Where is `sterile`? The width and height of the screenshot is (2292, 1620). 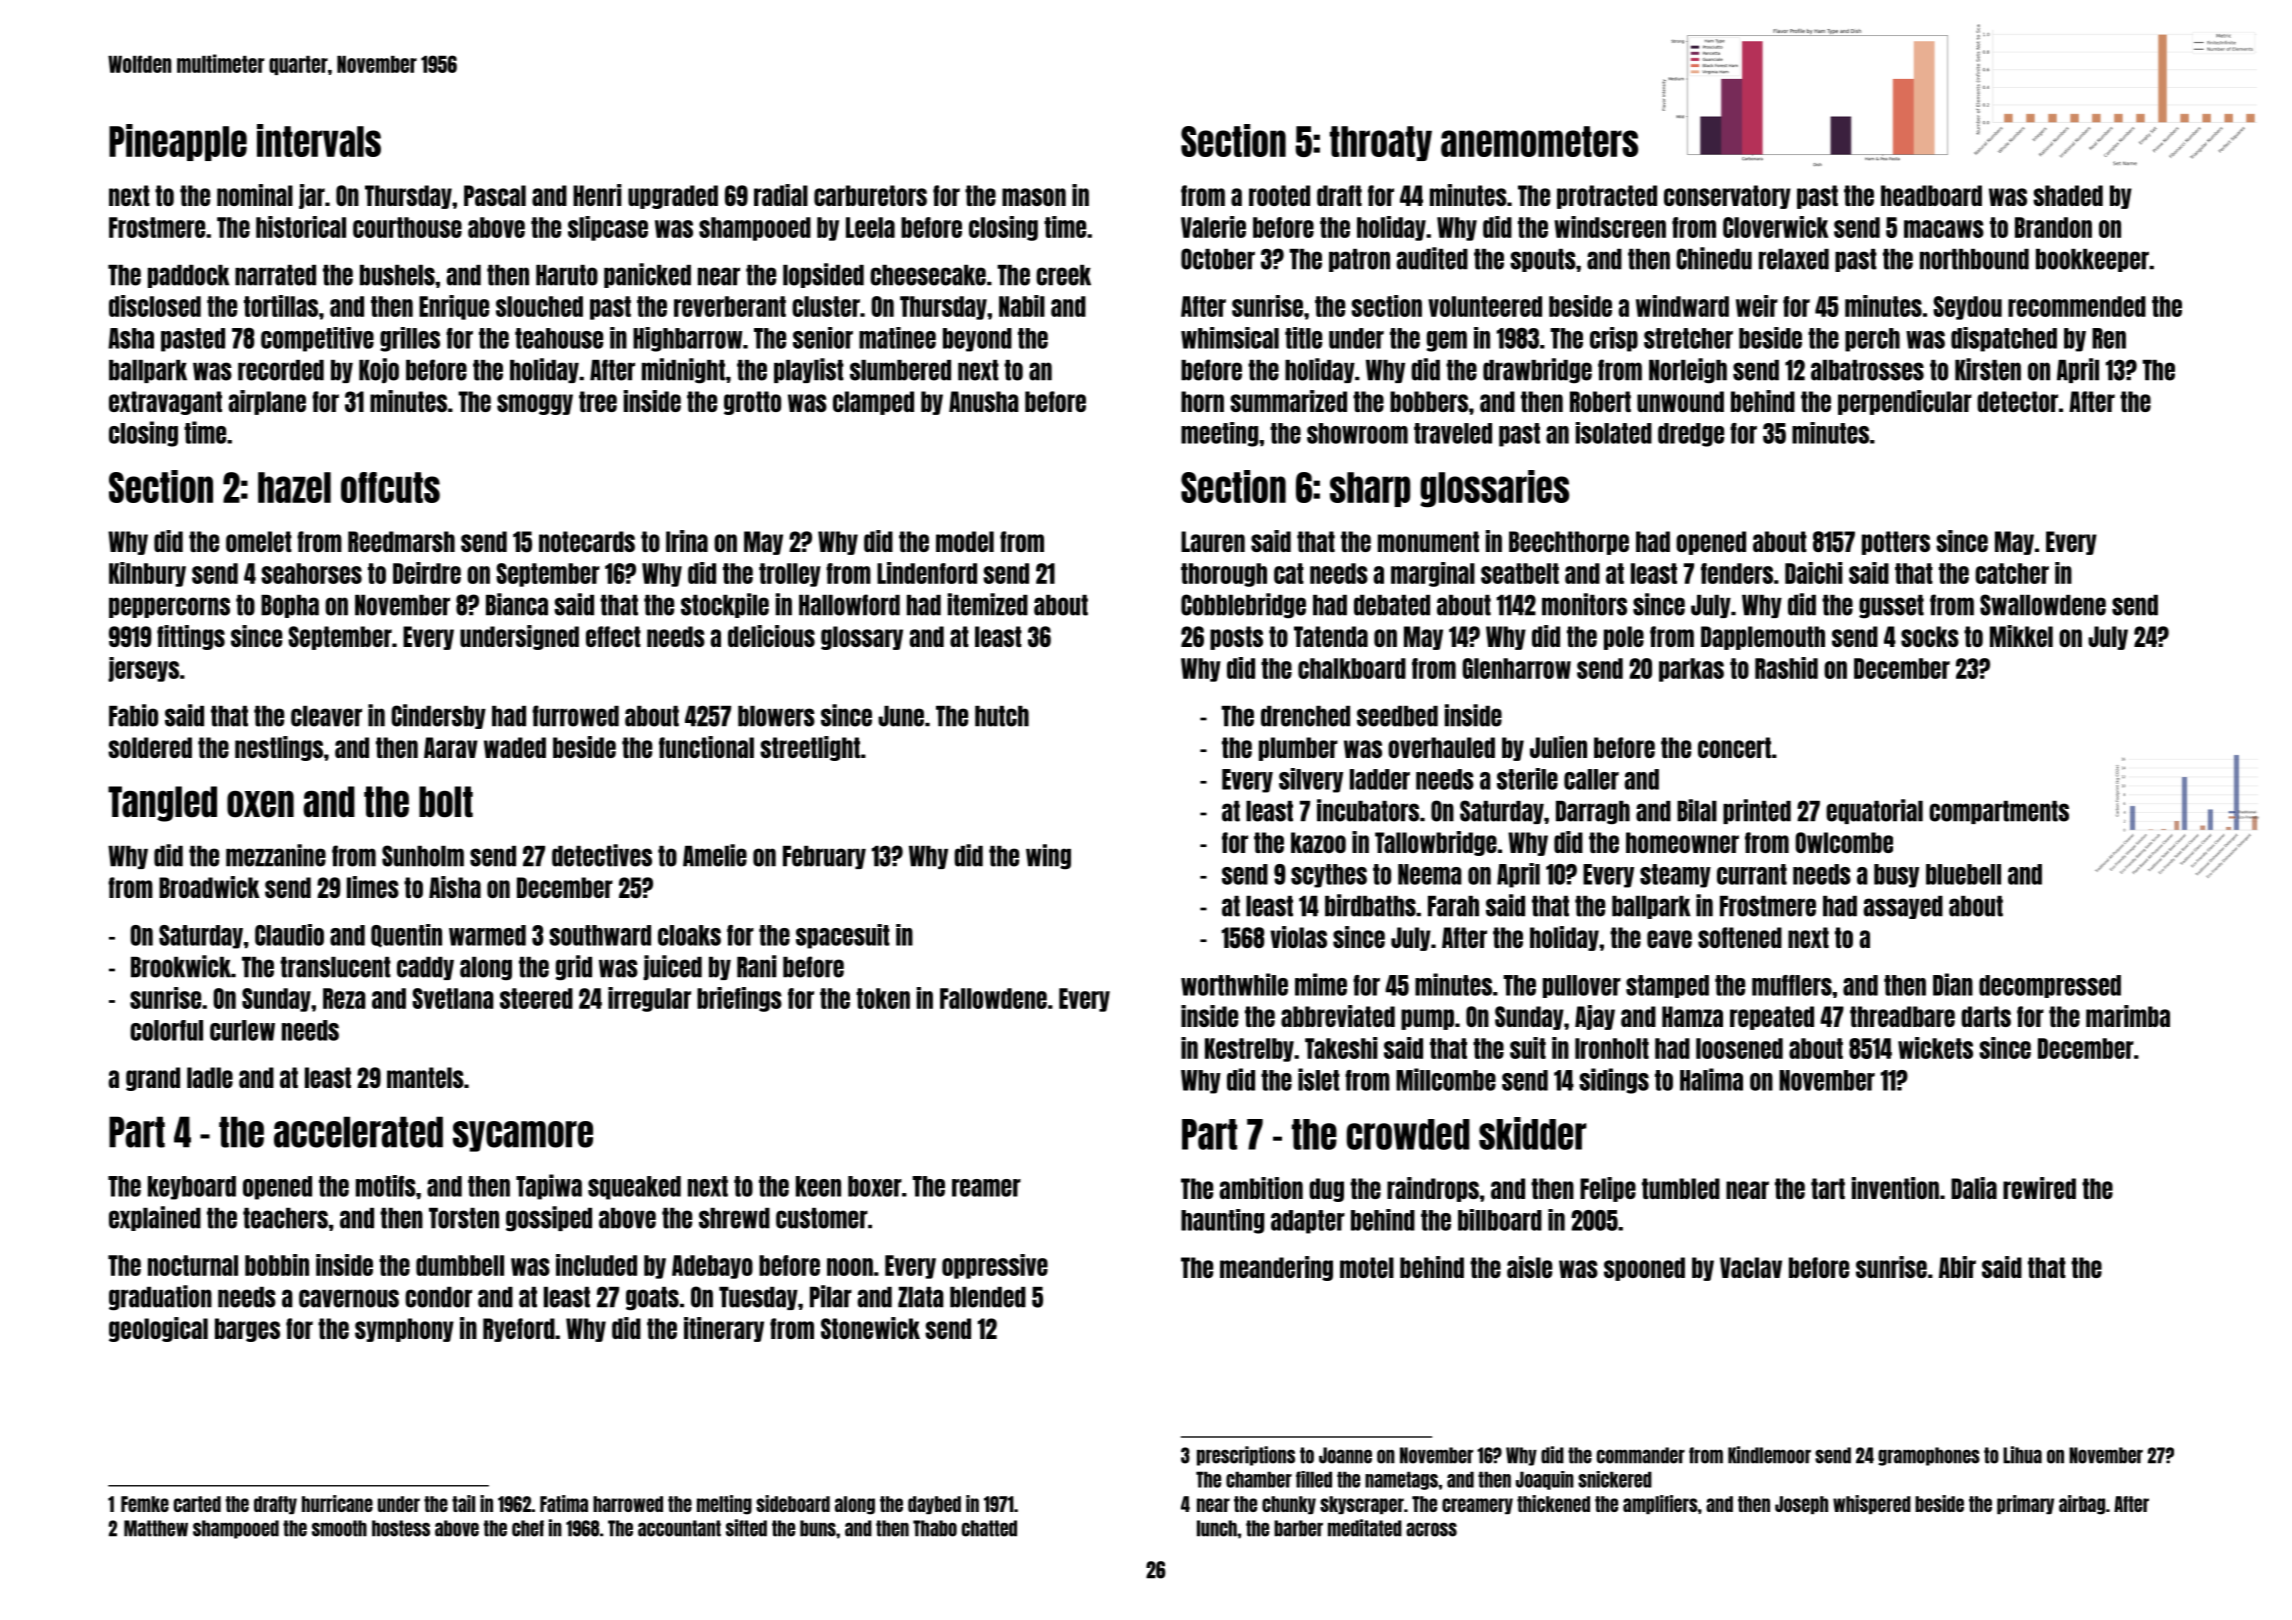
sterile is located at coordinates (1527, 779).
